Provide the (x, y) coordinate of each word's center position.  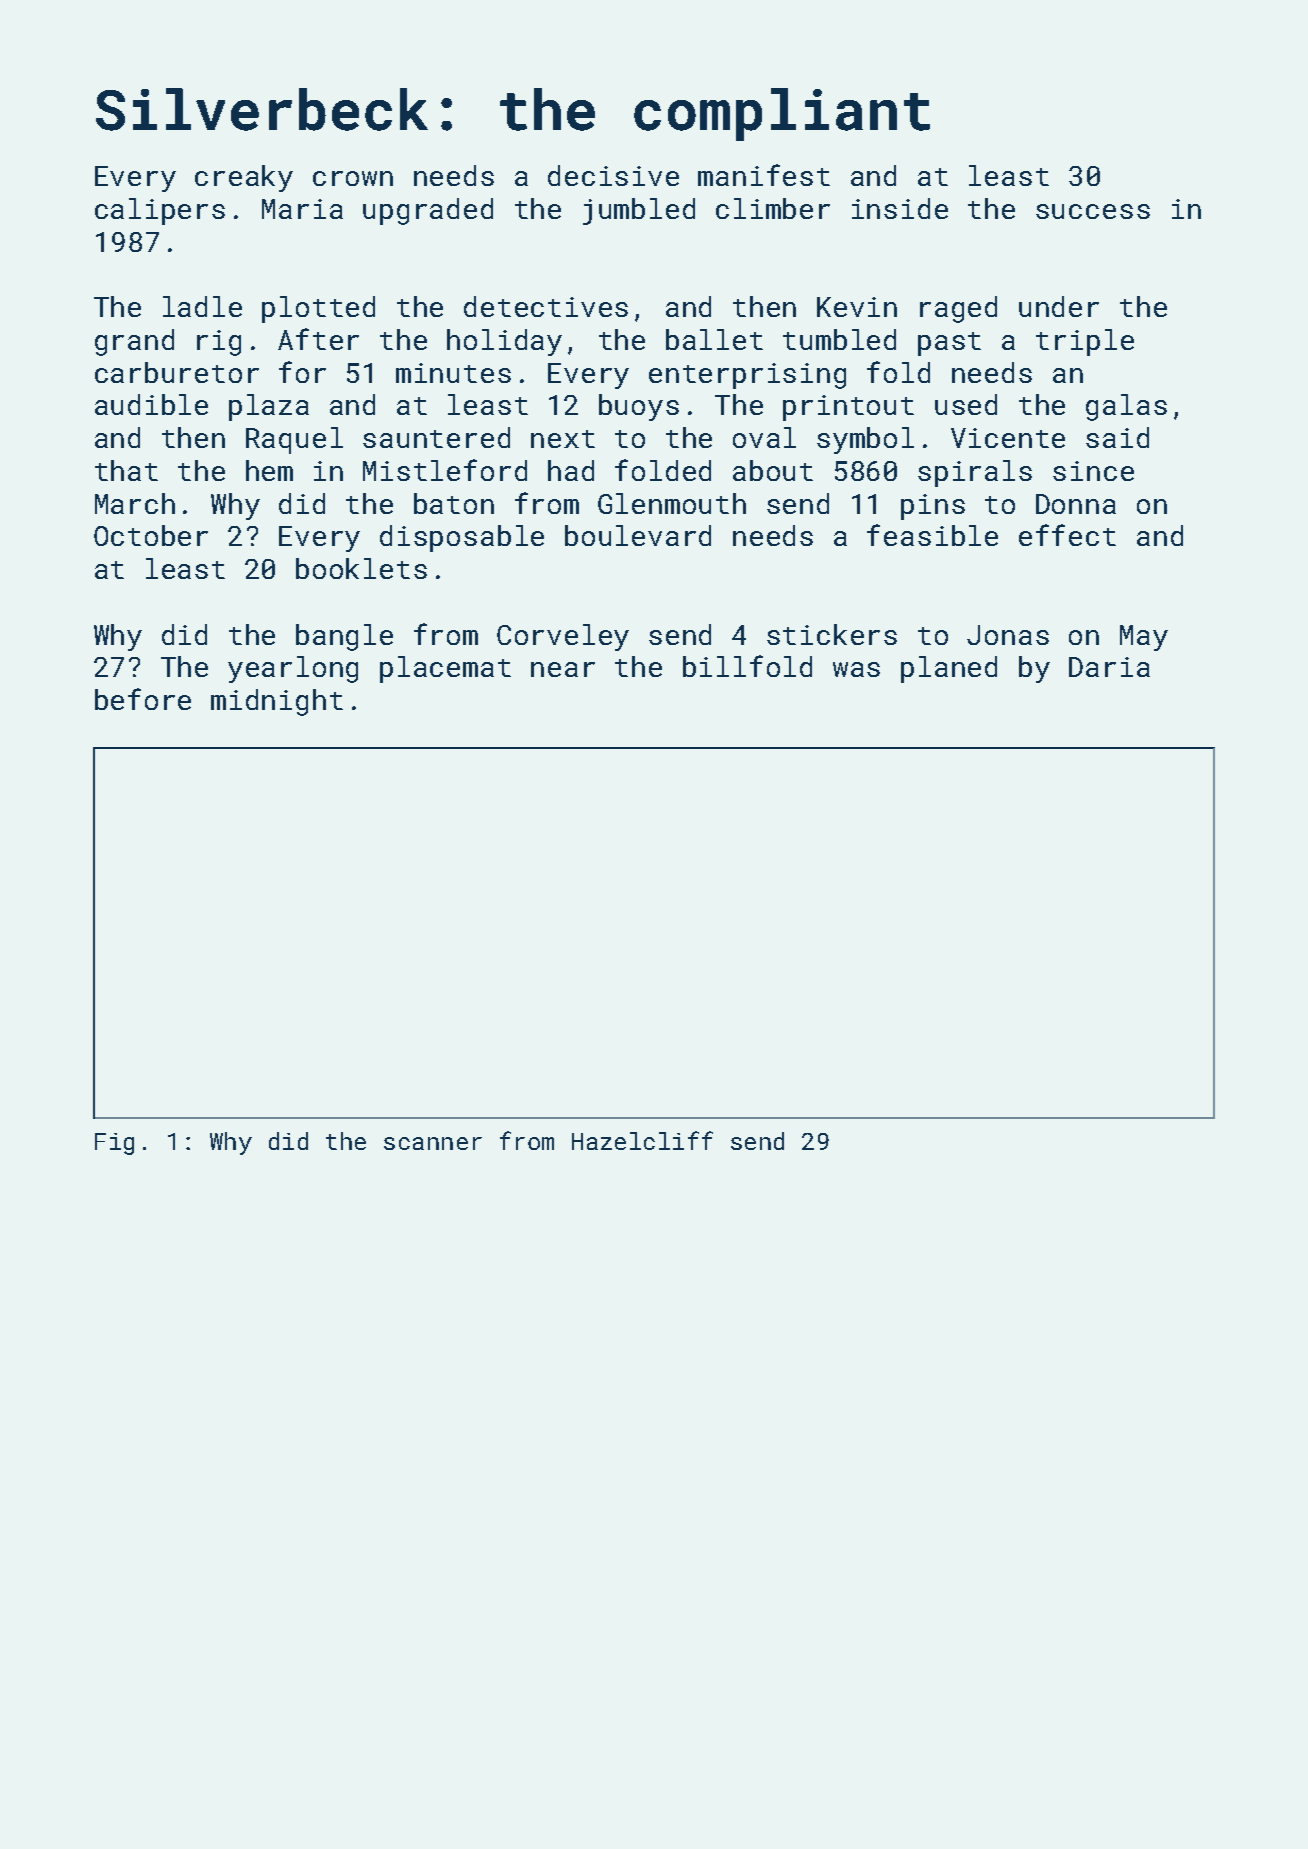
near (563, 669)
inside (900, 208)
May (1144, 638)
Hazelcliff (642, 1140)
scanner (433, 1143)
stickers (832, 634)
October (151, 535)
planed (949, 669)
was (856, 669)
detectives (546, 306)
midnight (277, 702)
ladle (202, 306)
